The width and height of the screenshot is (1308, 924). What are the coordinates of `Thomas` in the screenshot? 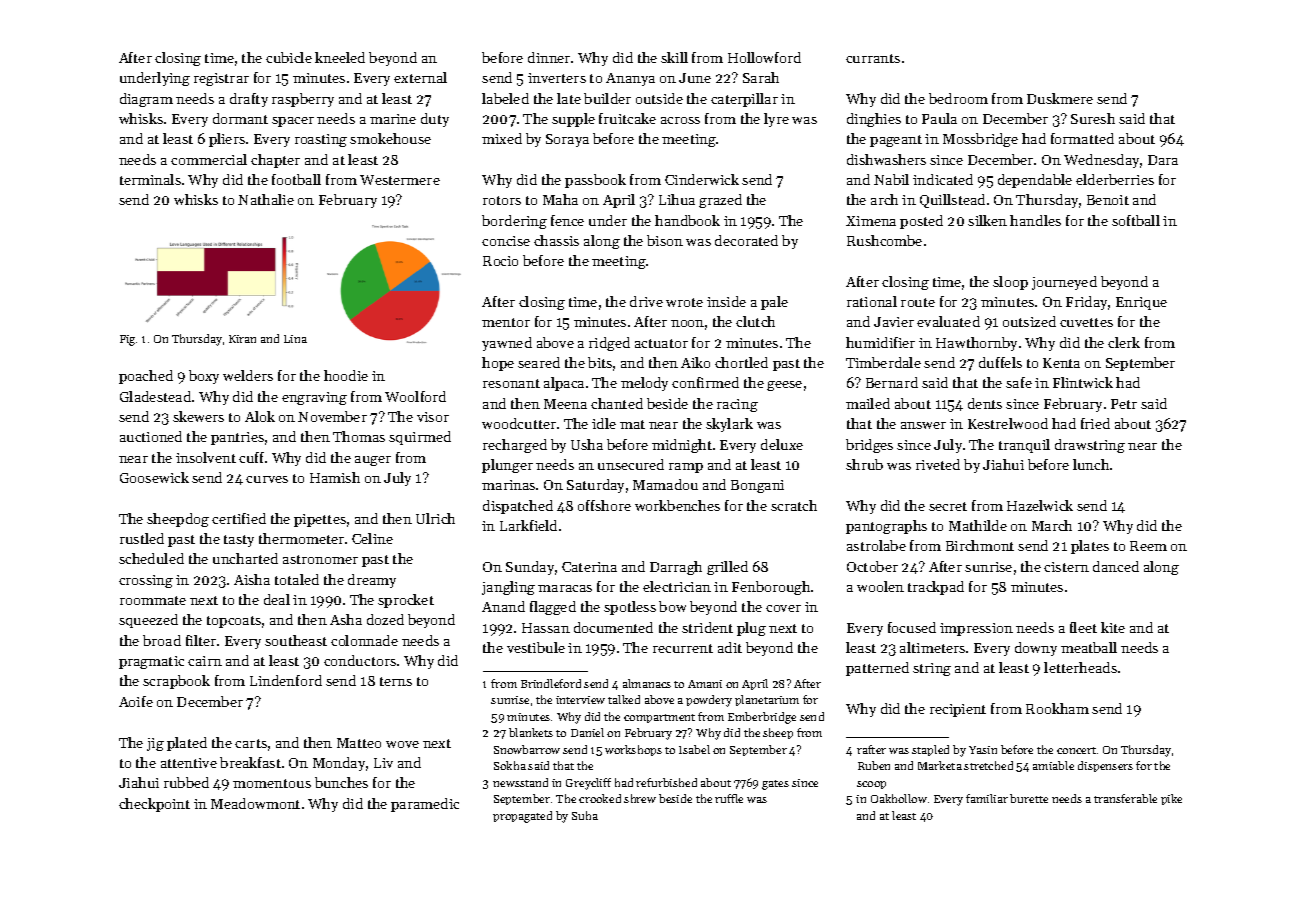 It's located at (359, 436).
